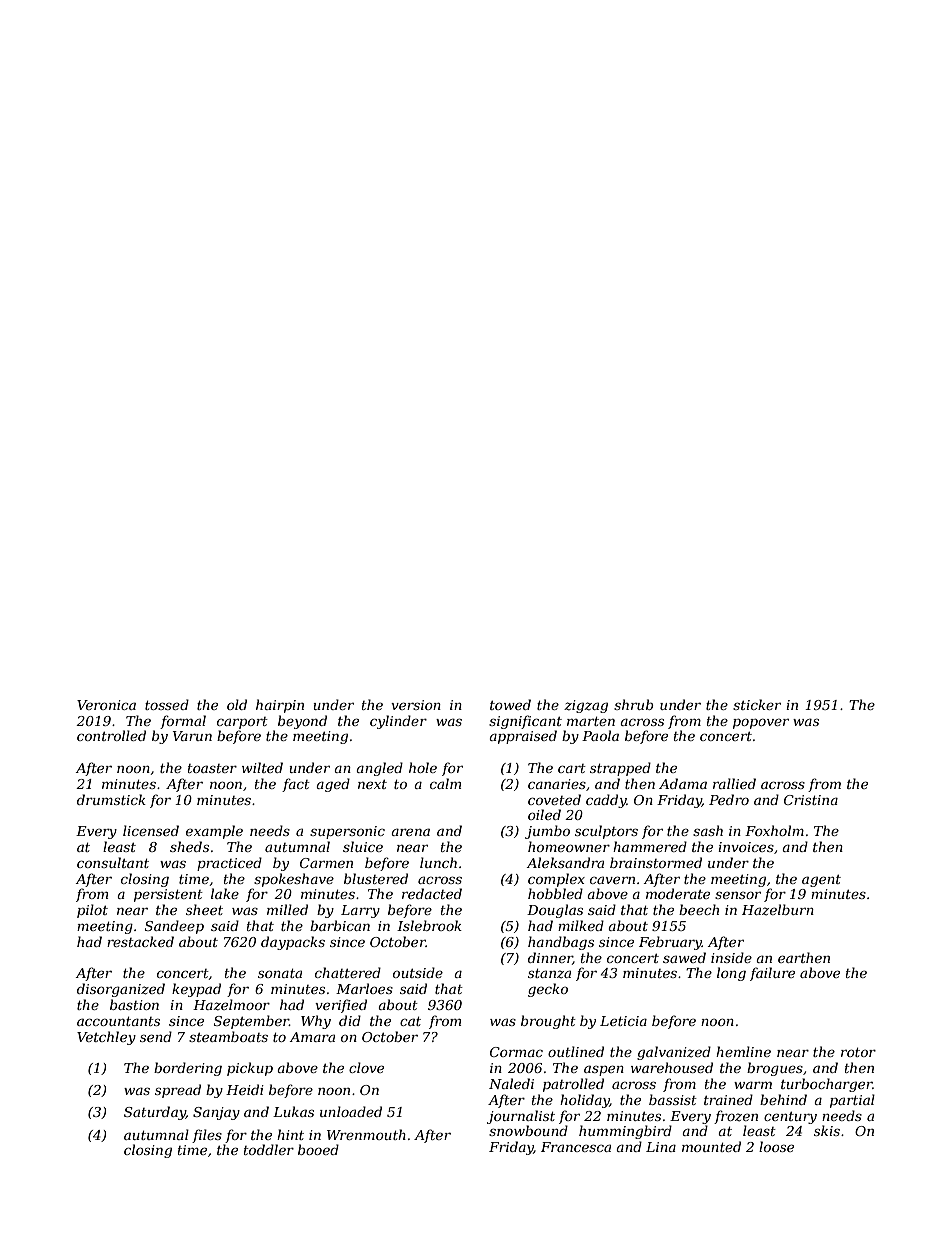 The image size is (952, 1233). I want to click on sonata, so click(280, 973).
